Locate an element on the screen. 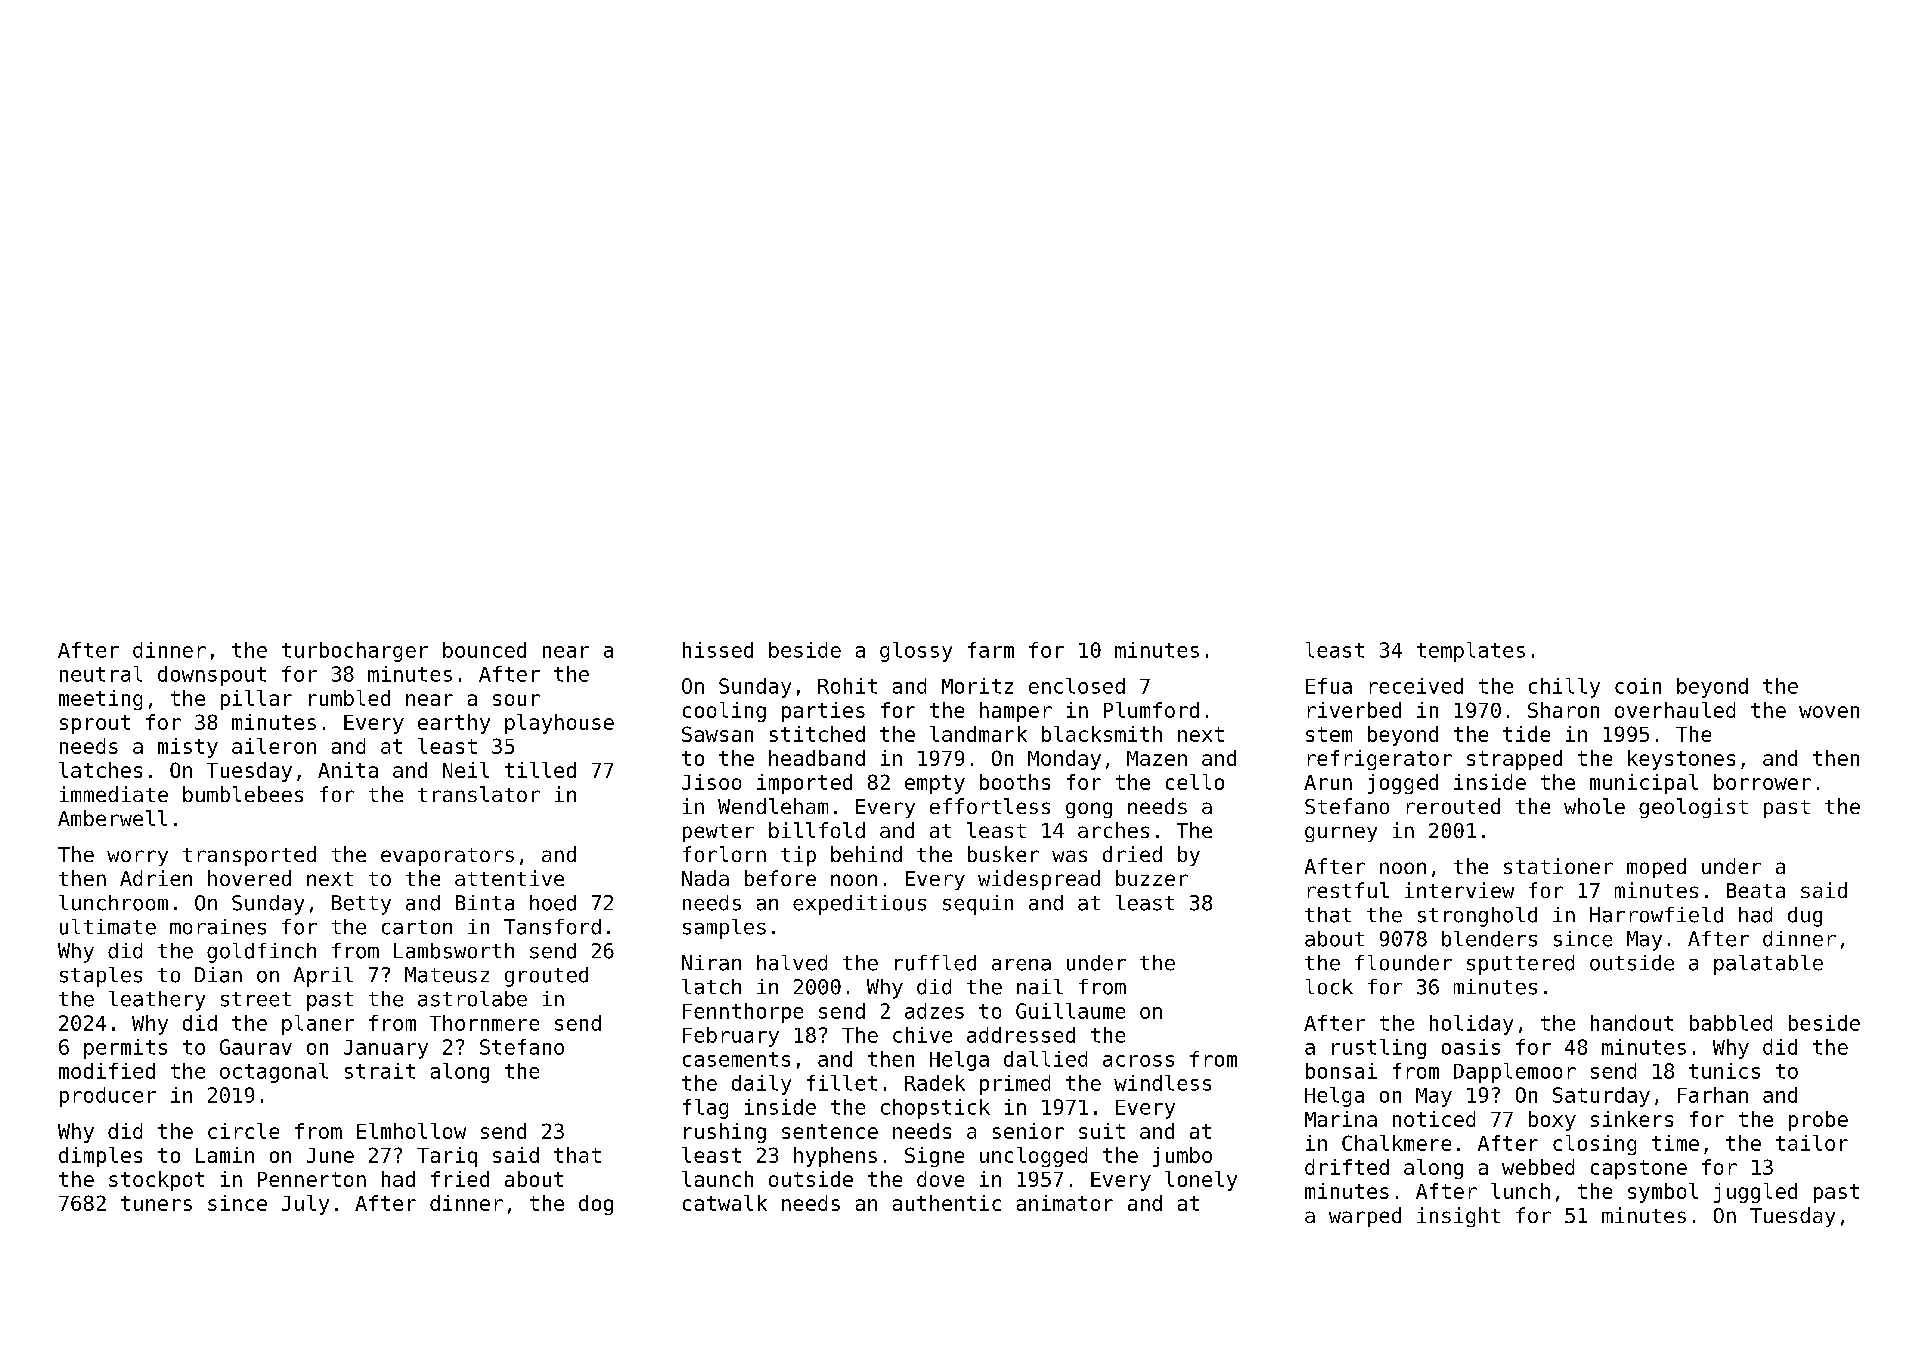  arena is located at coordinates (1021, 965).
